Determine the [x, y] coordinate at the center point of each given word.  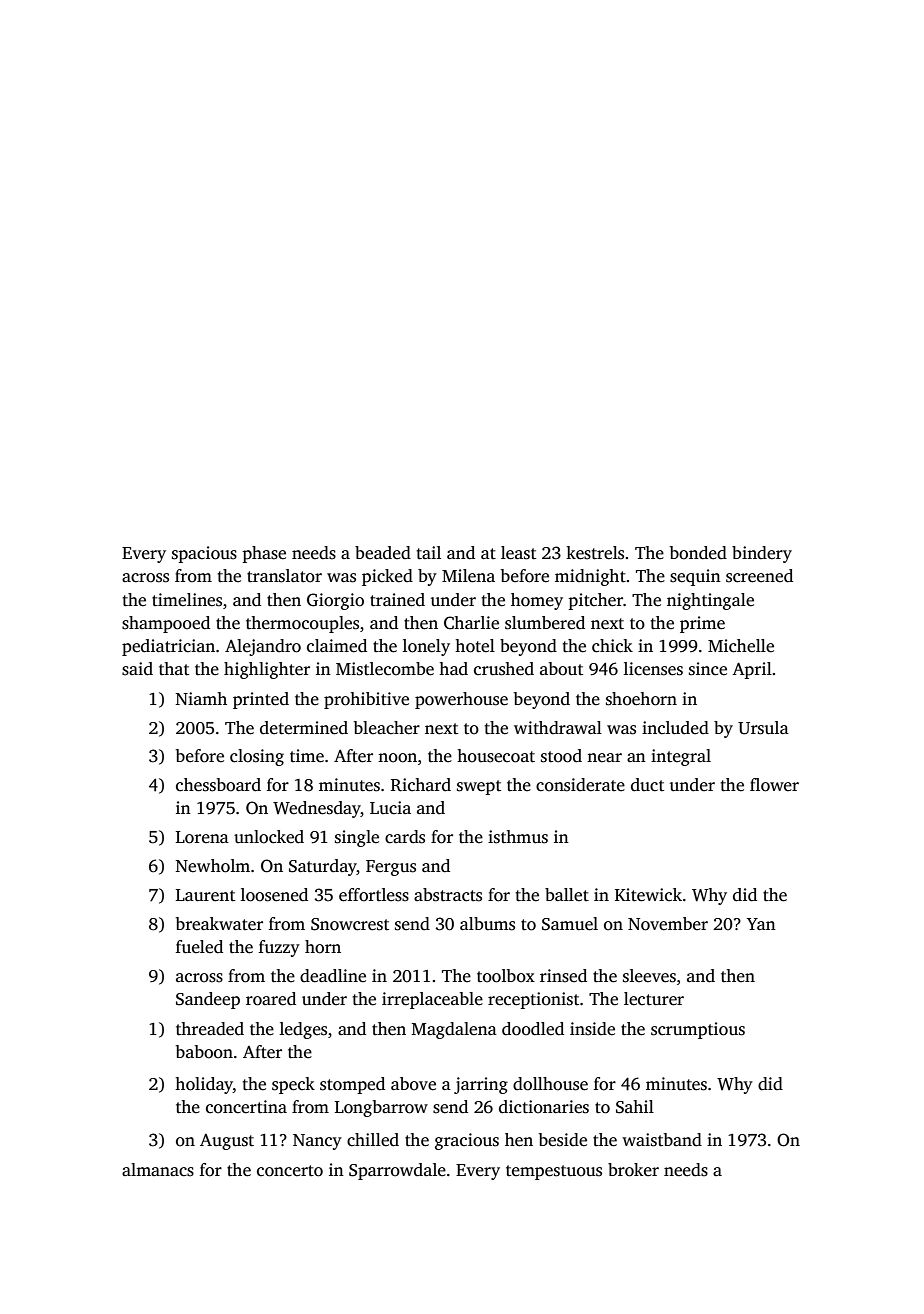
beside [563, 1140]
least [518, 553]
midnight [590, 577]
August [227, 1142]
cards [405, 837]
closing [257, 757]
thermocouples [302, 624]
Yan [761, 924]
